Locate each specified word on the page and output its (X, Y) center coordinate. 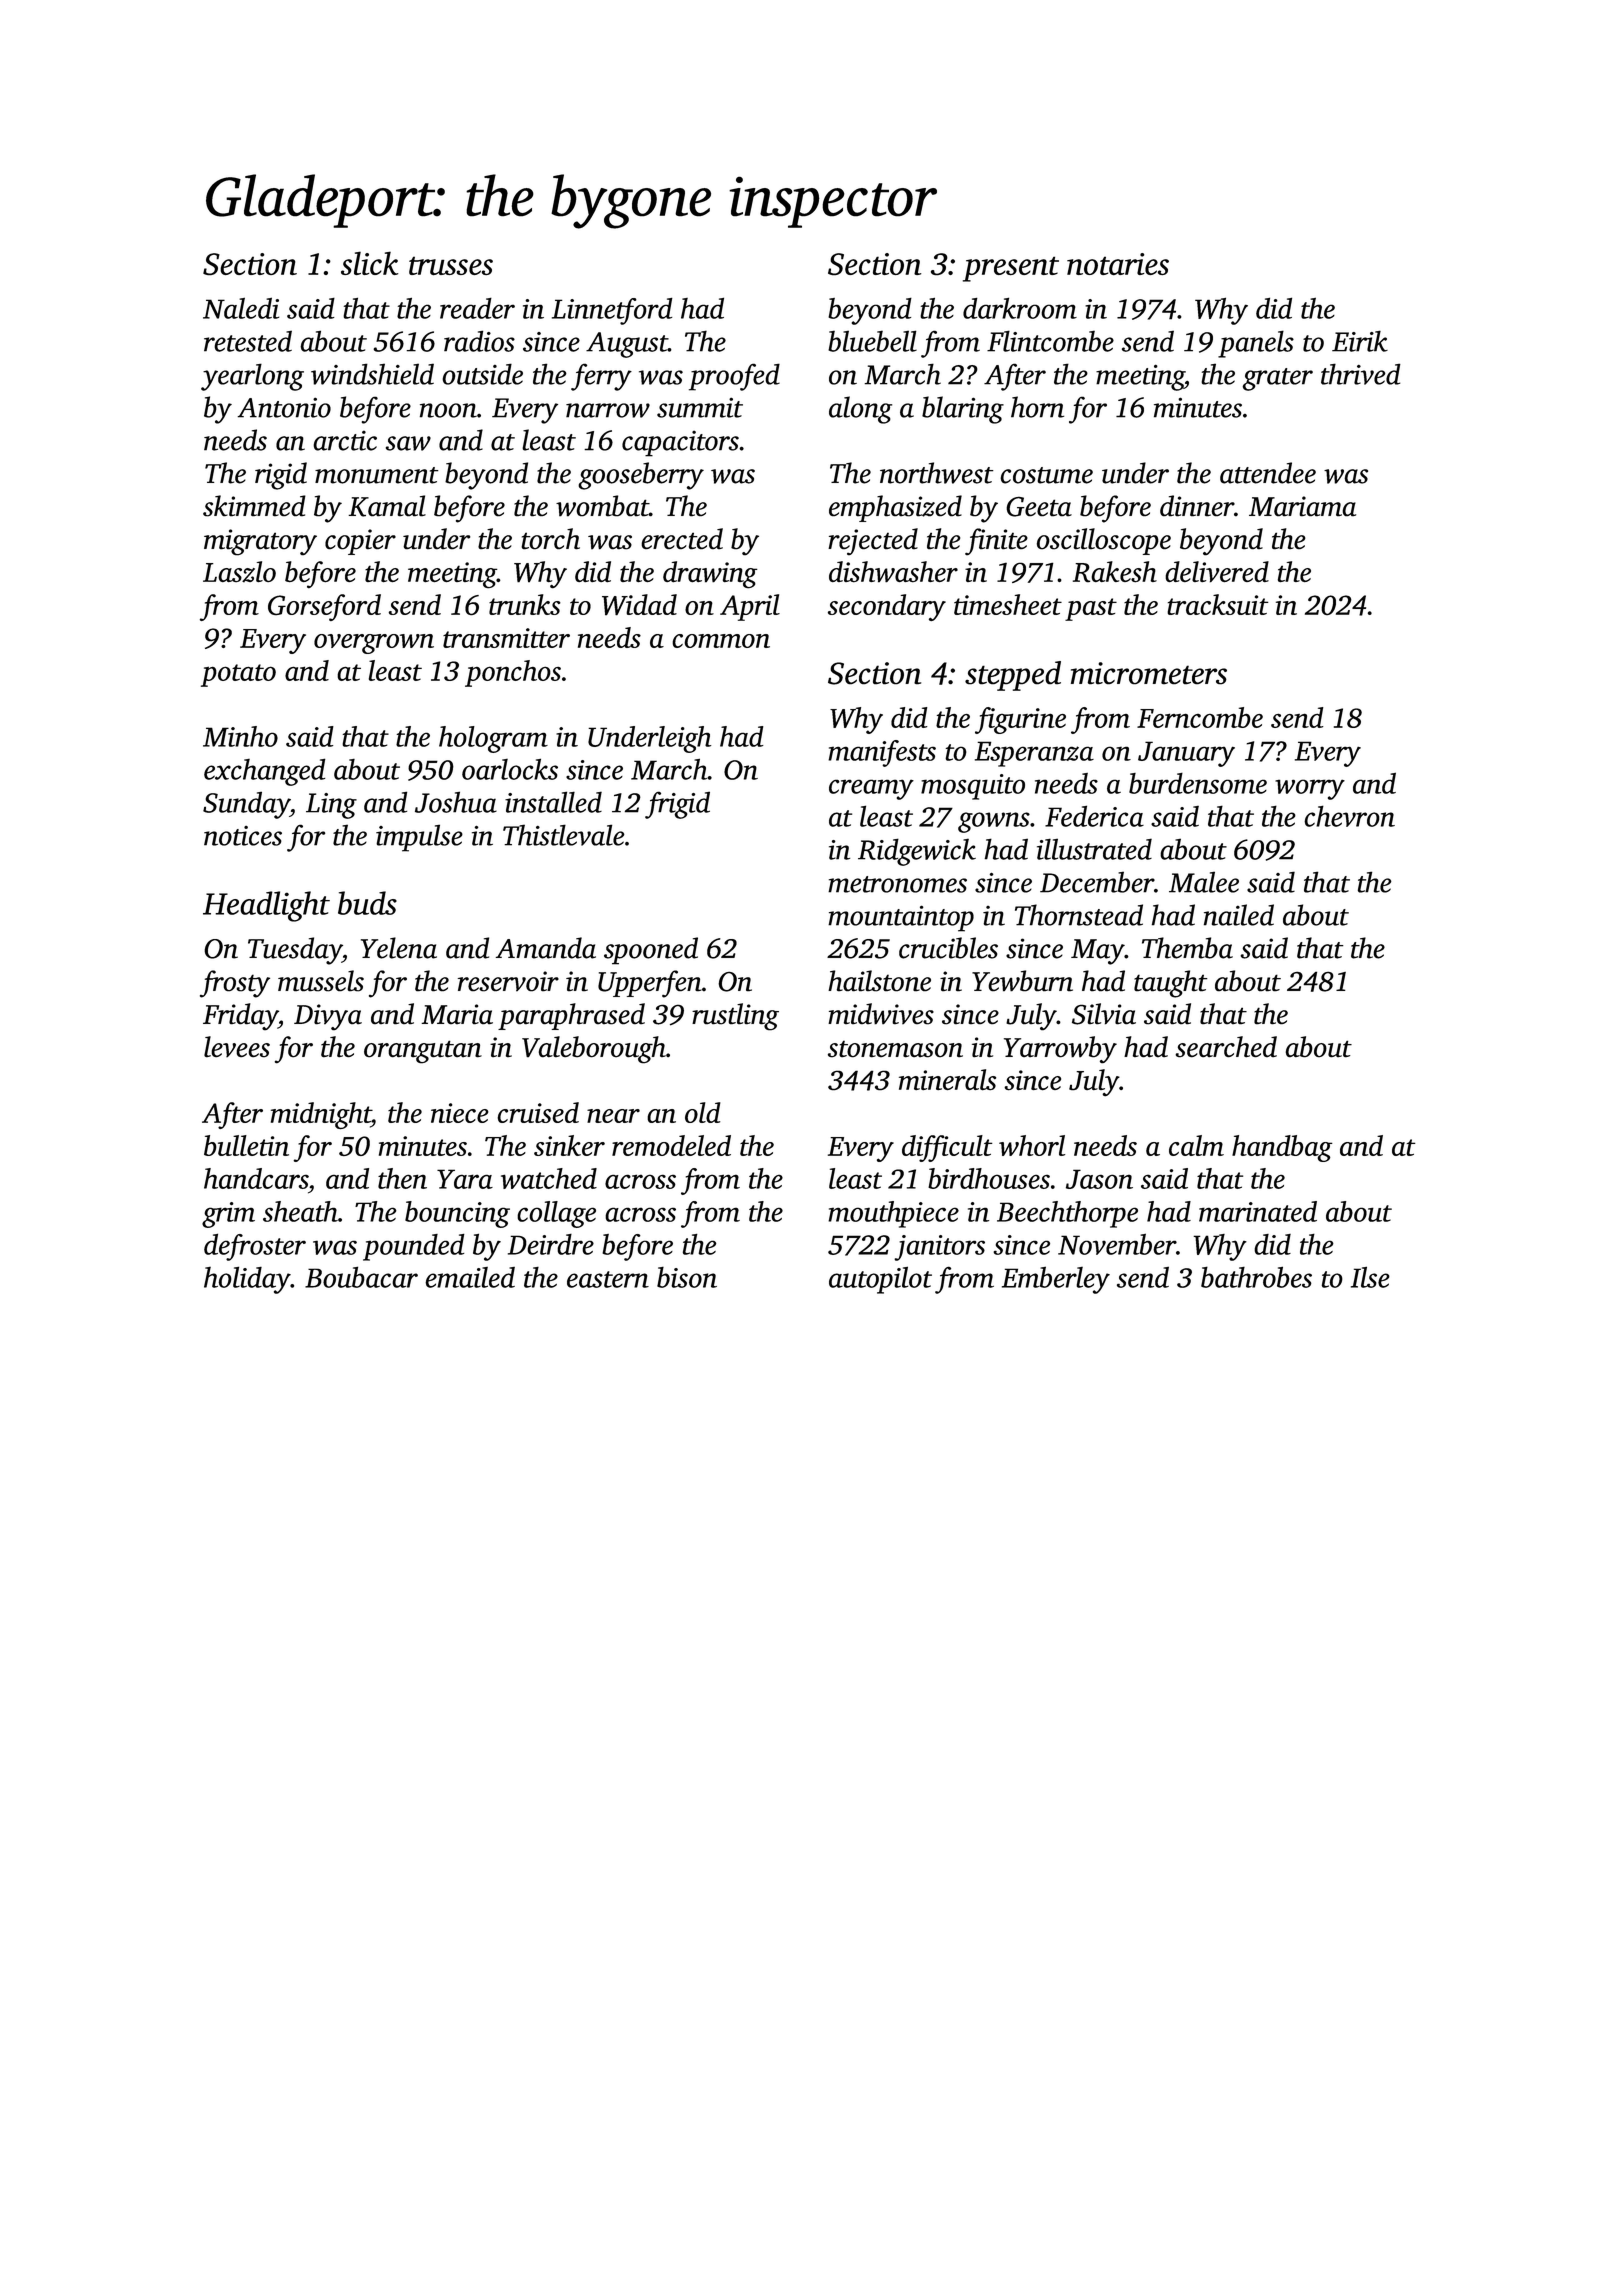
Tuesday (295, 951)
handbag (1282, 1148)
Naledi (241, 308)
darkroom (1020, 308)
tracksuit (1218, 604)
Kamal (387, 506)
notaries (1118, 264)
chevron (1349, 816)
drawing (710, 575)
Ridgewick (917, 852)
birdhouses (989, 1178)
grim (228, 1215)
